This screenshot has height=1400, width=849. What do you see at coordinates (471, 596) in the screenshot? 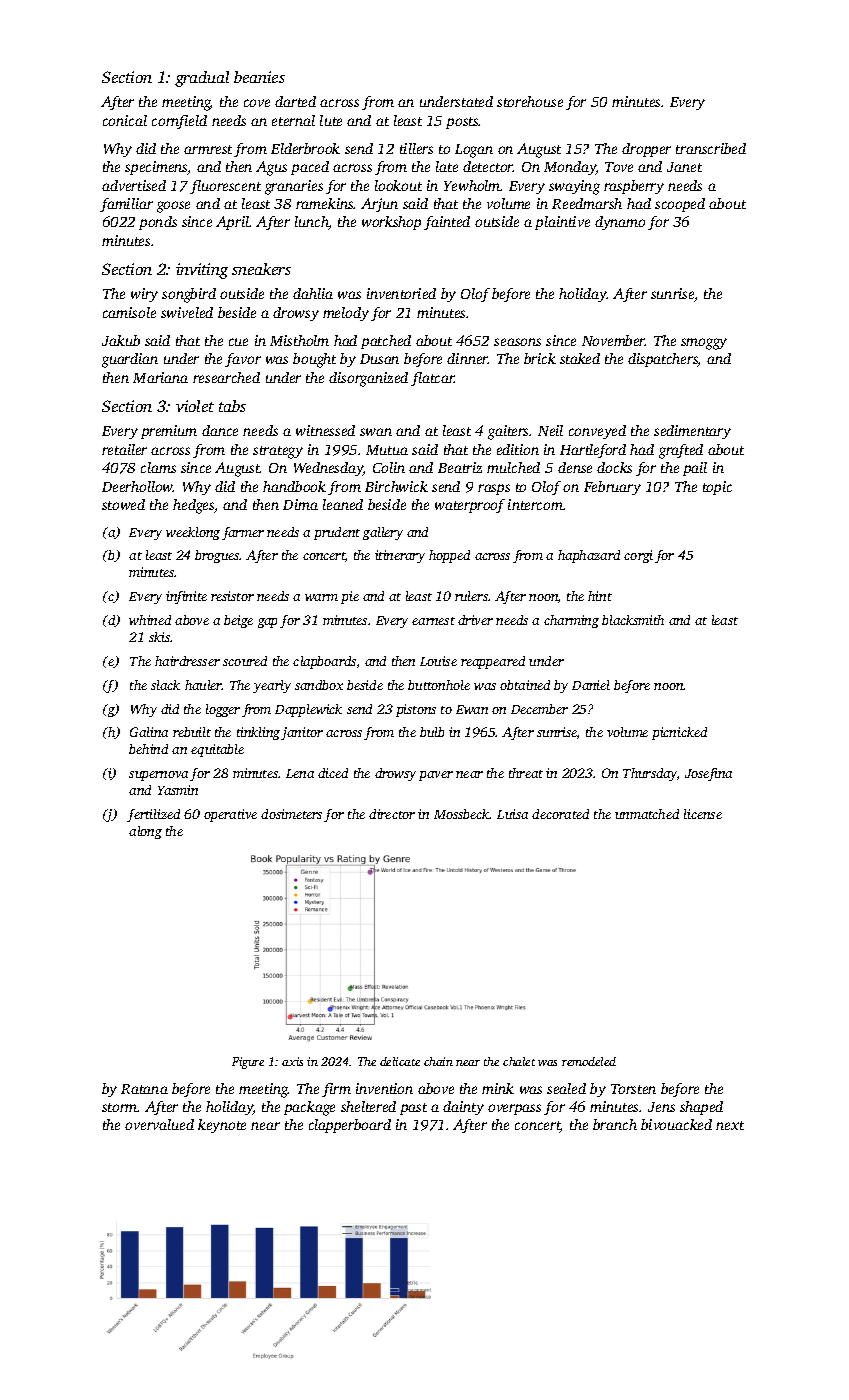
I see `rulers` at bounding box center [471, 596].
